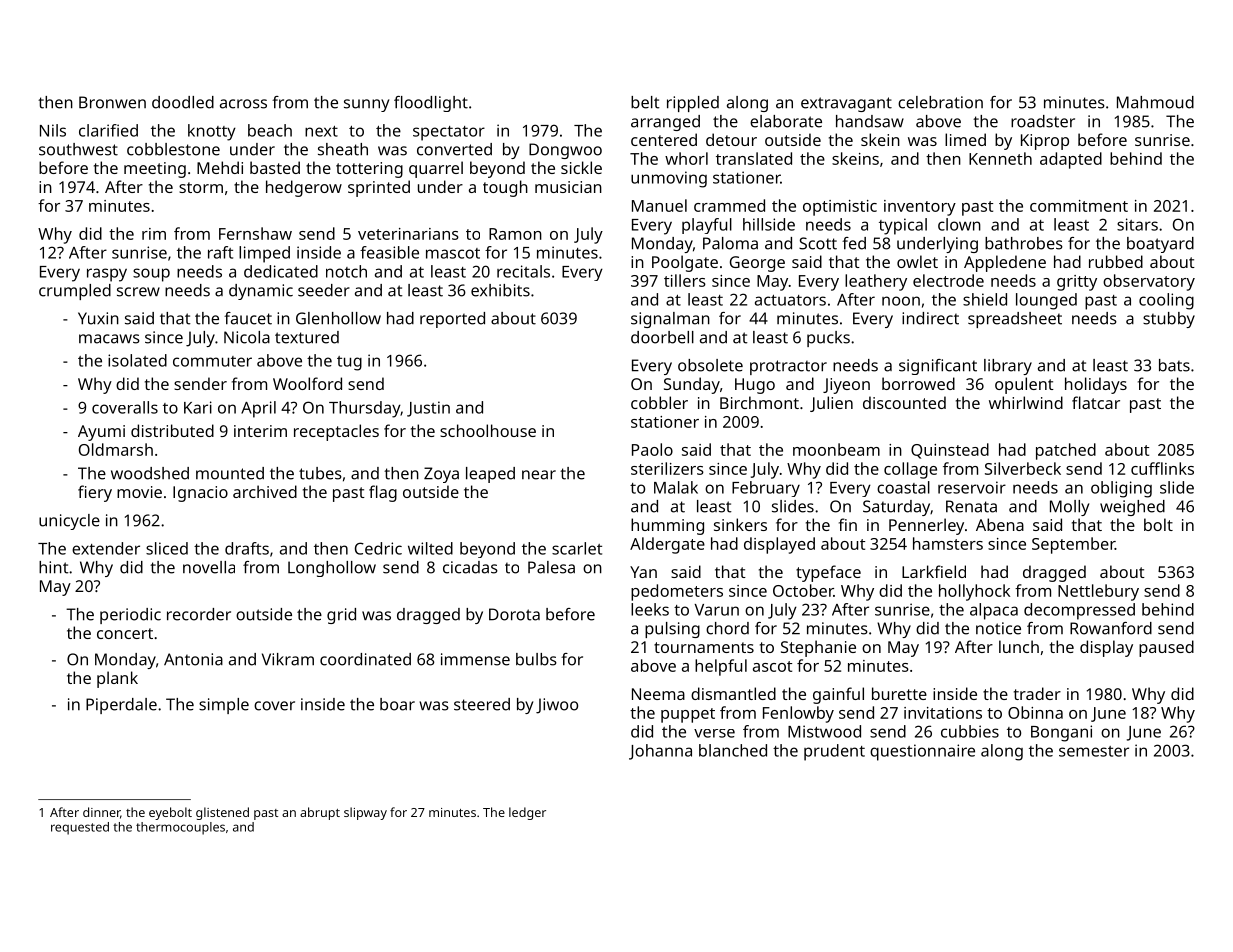  Describe the element at coordinates (430, 548) in the screenshot. I see `wilted` at that location.
